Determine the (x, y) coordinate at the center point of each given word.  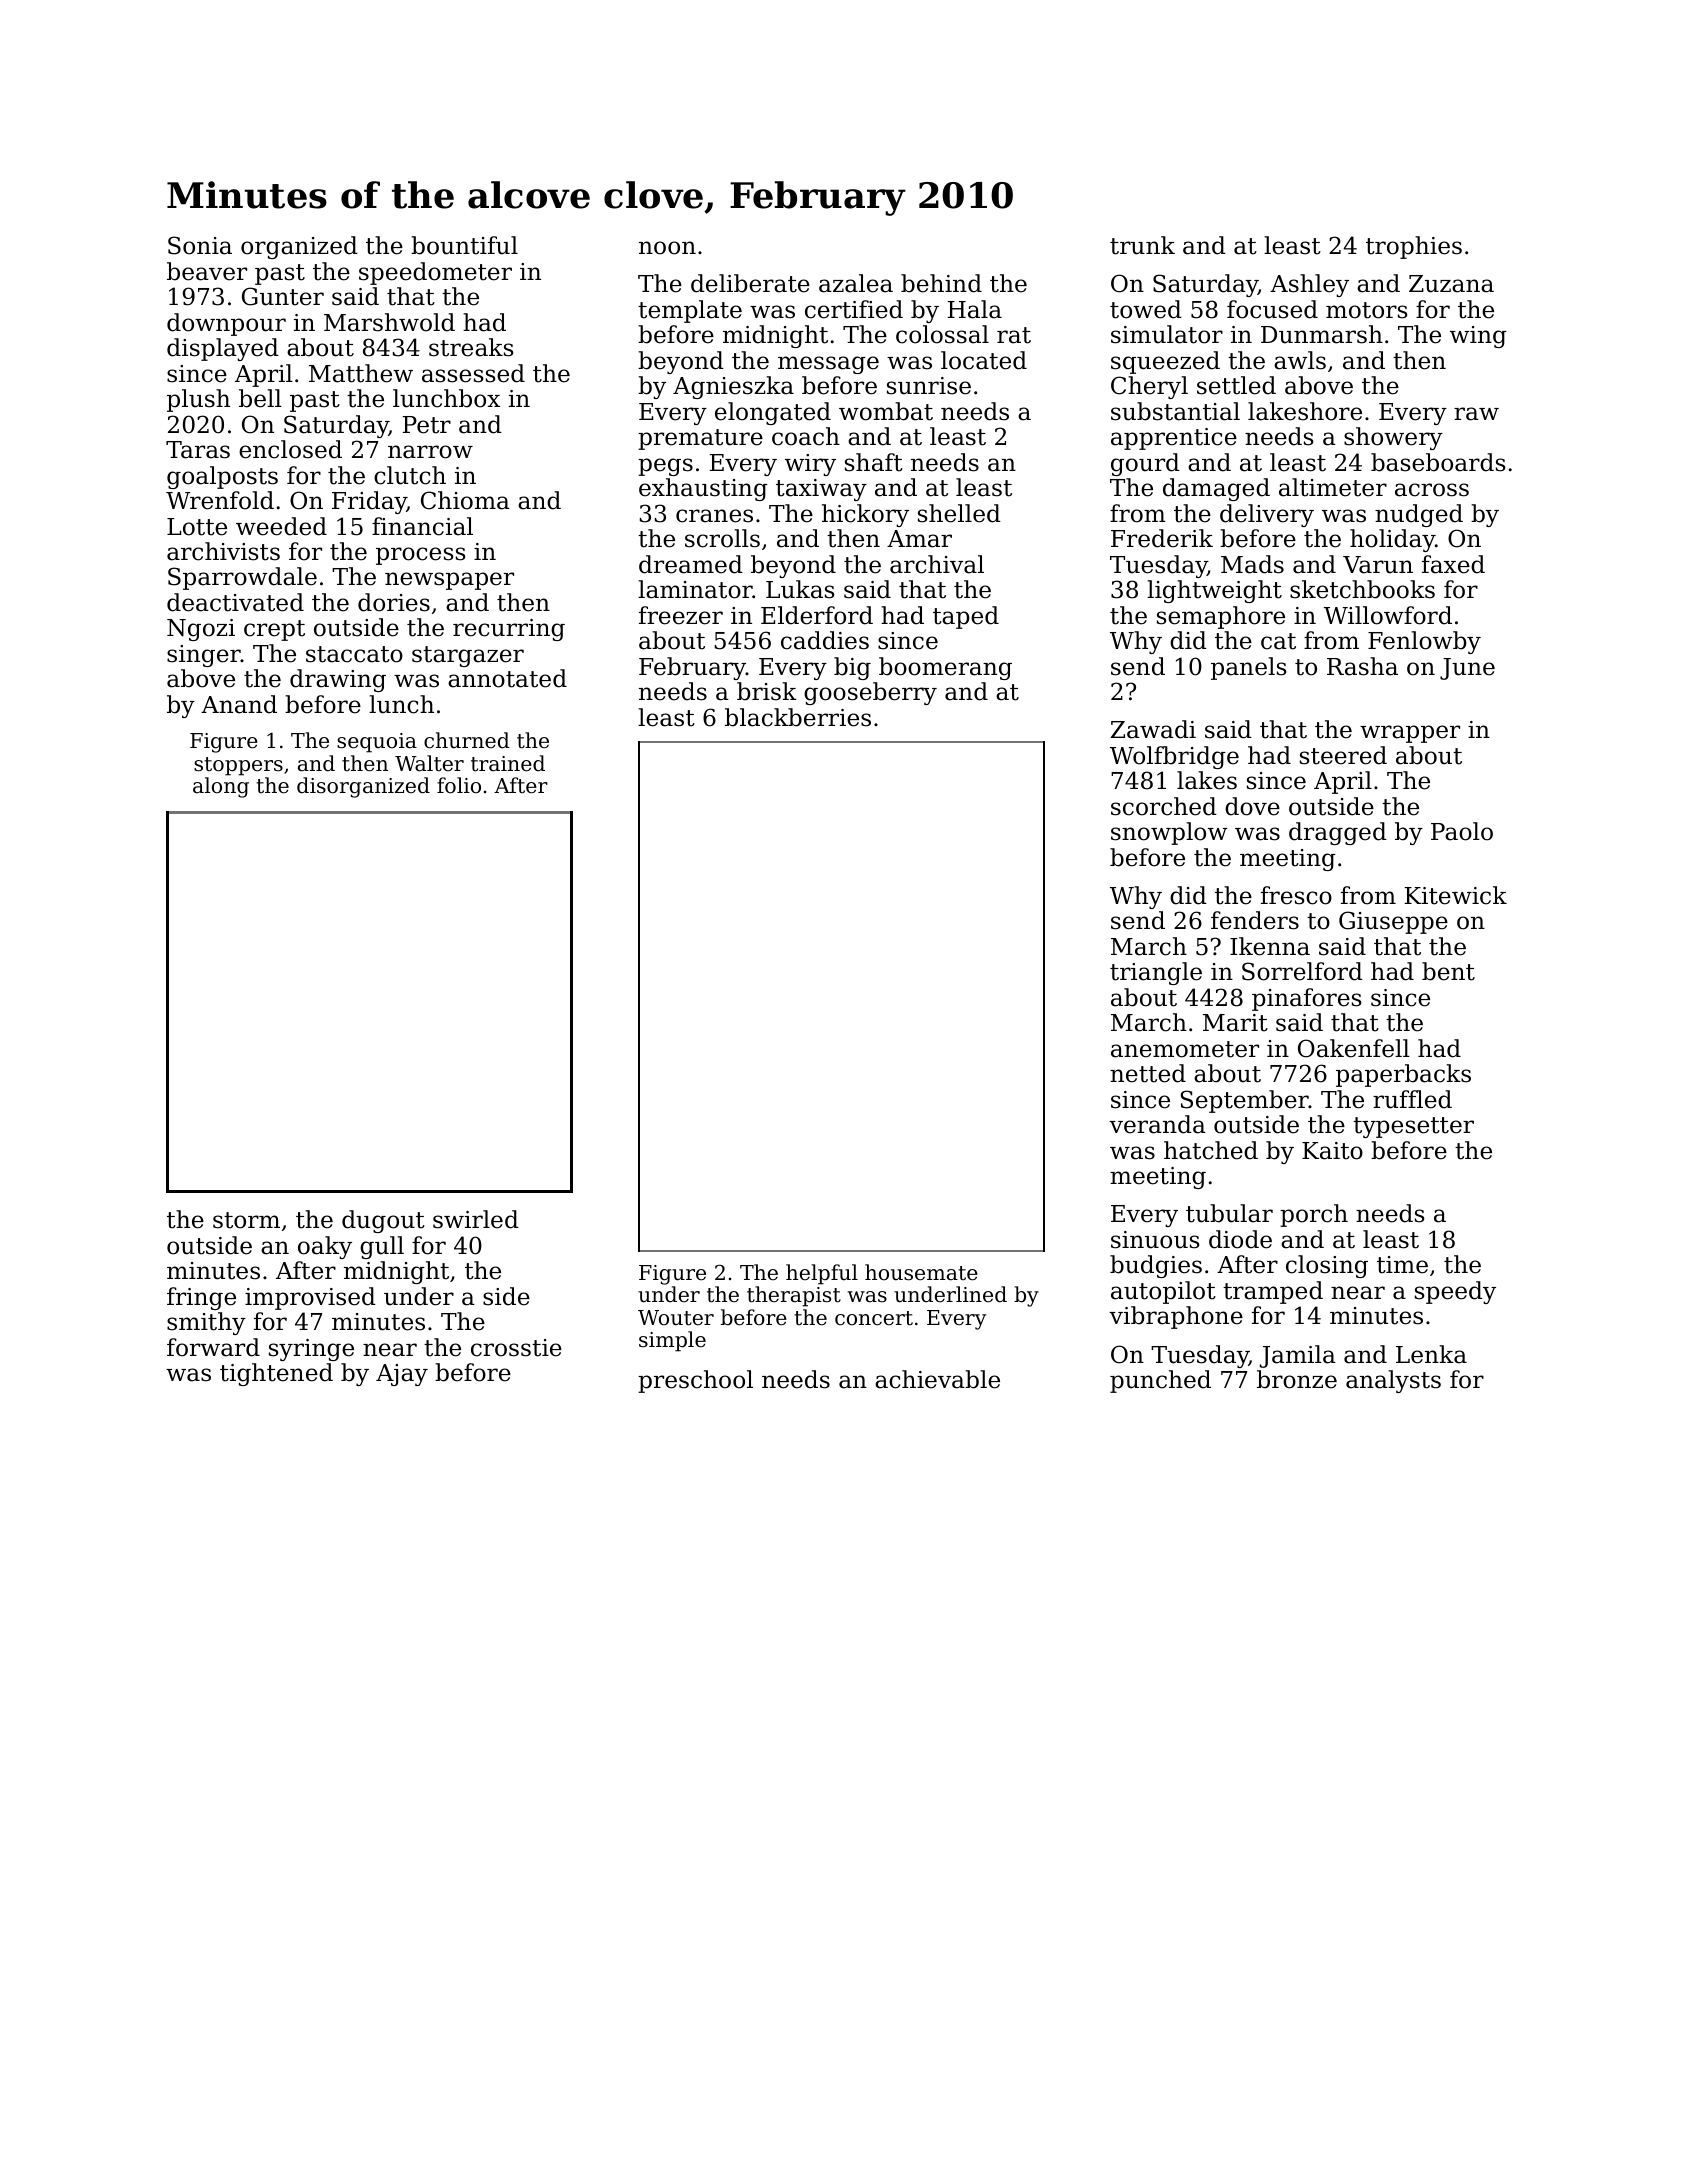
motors (1367, 310)
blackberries (798, 717)
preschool (695, 1381)
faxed (1453, 564)
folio (459, 785)
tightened (276, 1374)
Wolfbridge (1174, 757)
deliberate (750, 283)
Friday (369, 502)
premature (700, 439)
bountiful (464, 245)
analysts (1393, 1381)
